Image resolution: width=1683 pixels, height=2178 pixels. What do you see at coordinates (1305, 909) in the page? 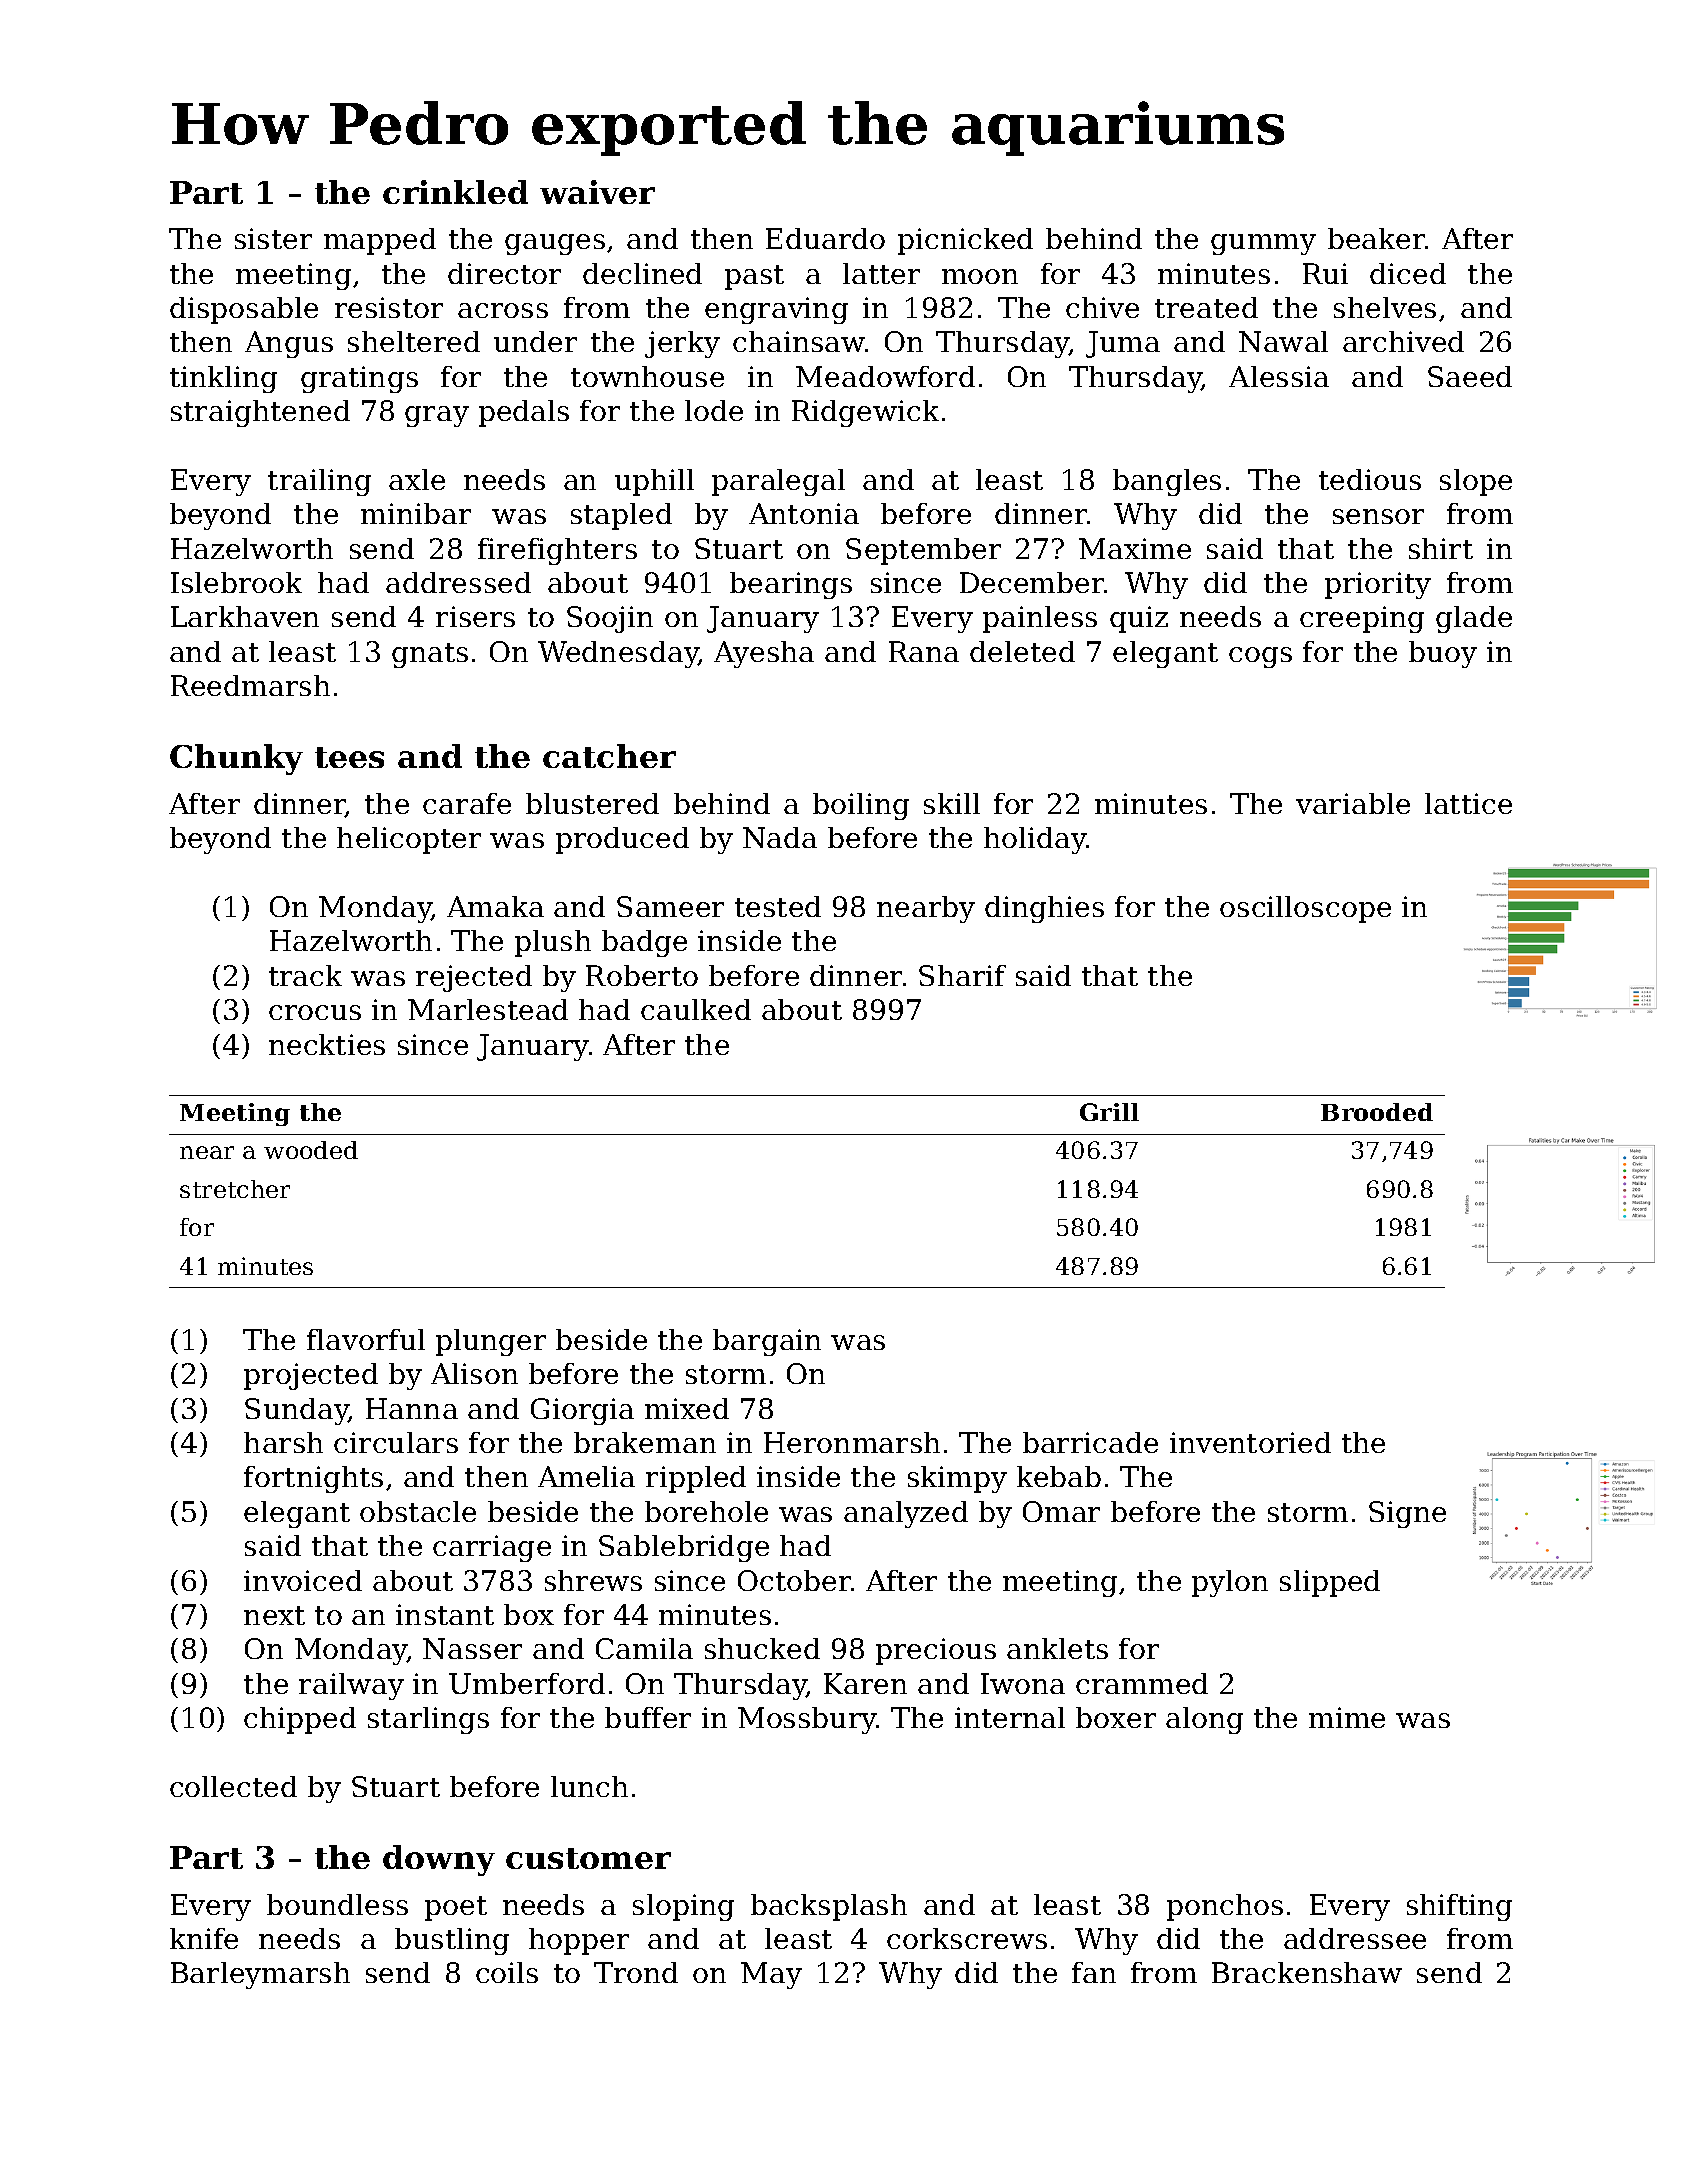
I see `oscilloscope` at bounding box center [1305, 909].
